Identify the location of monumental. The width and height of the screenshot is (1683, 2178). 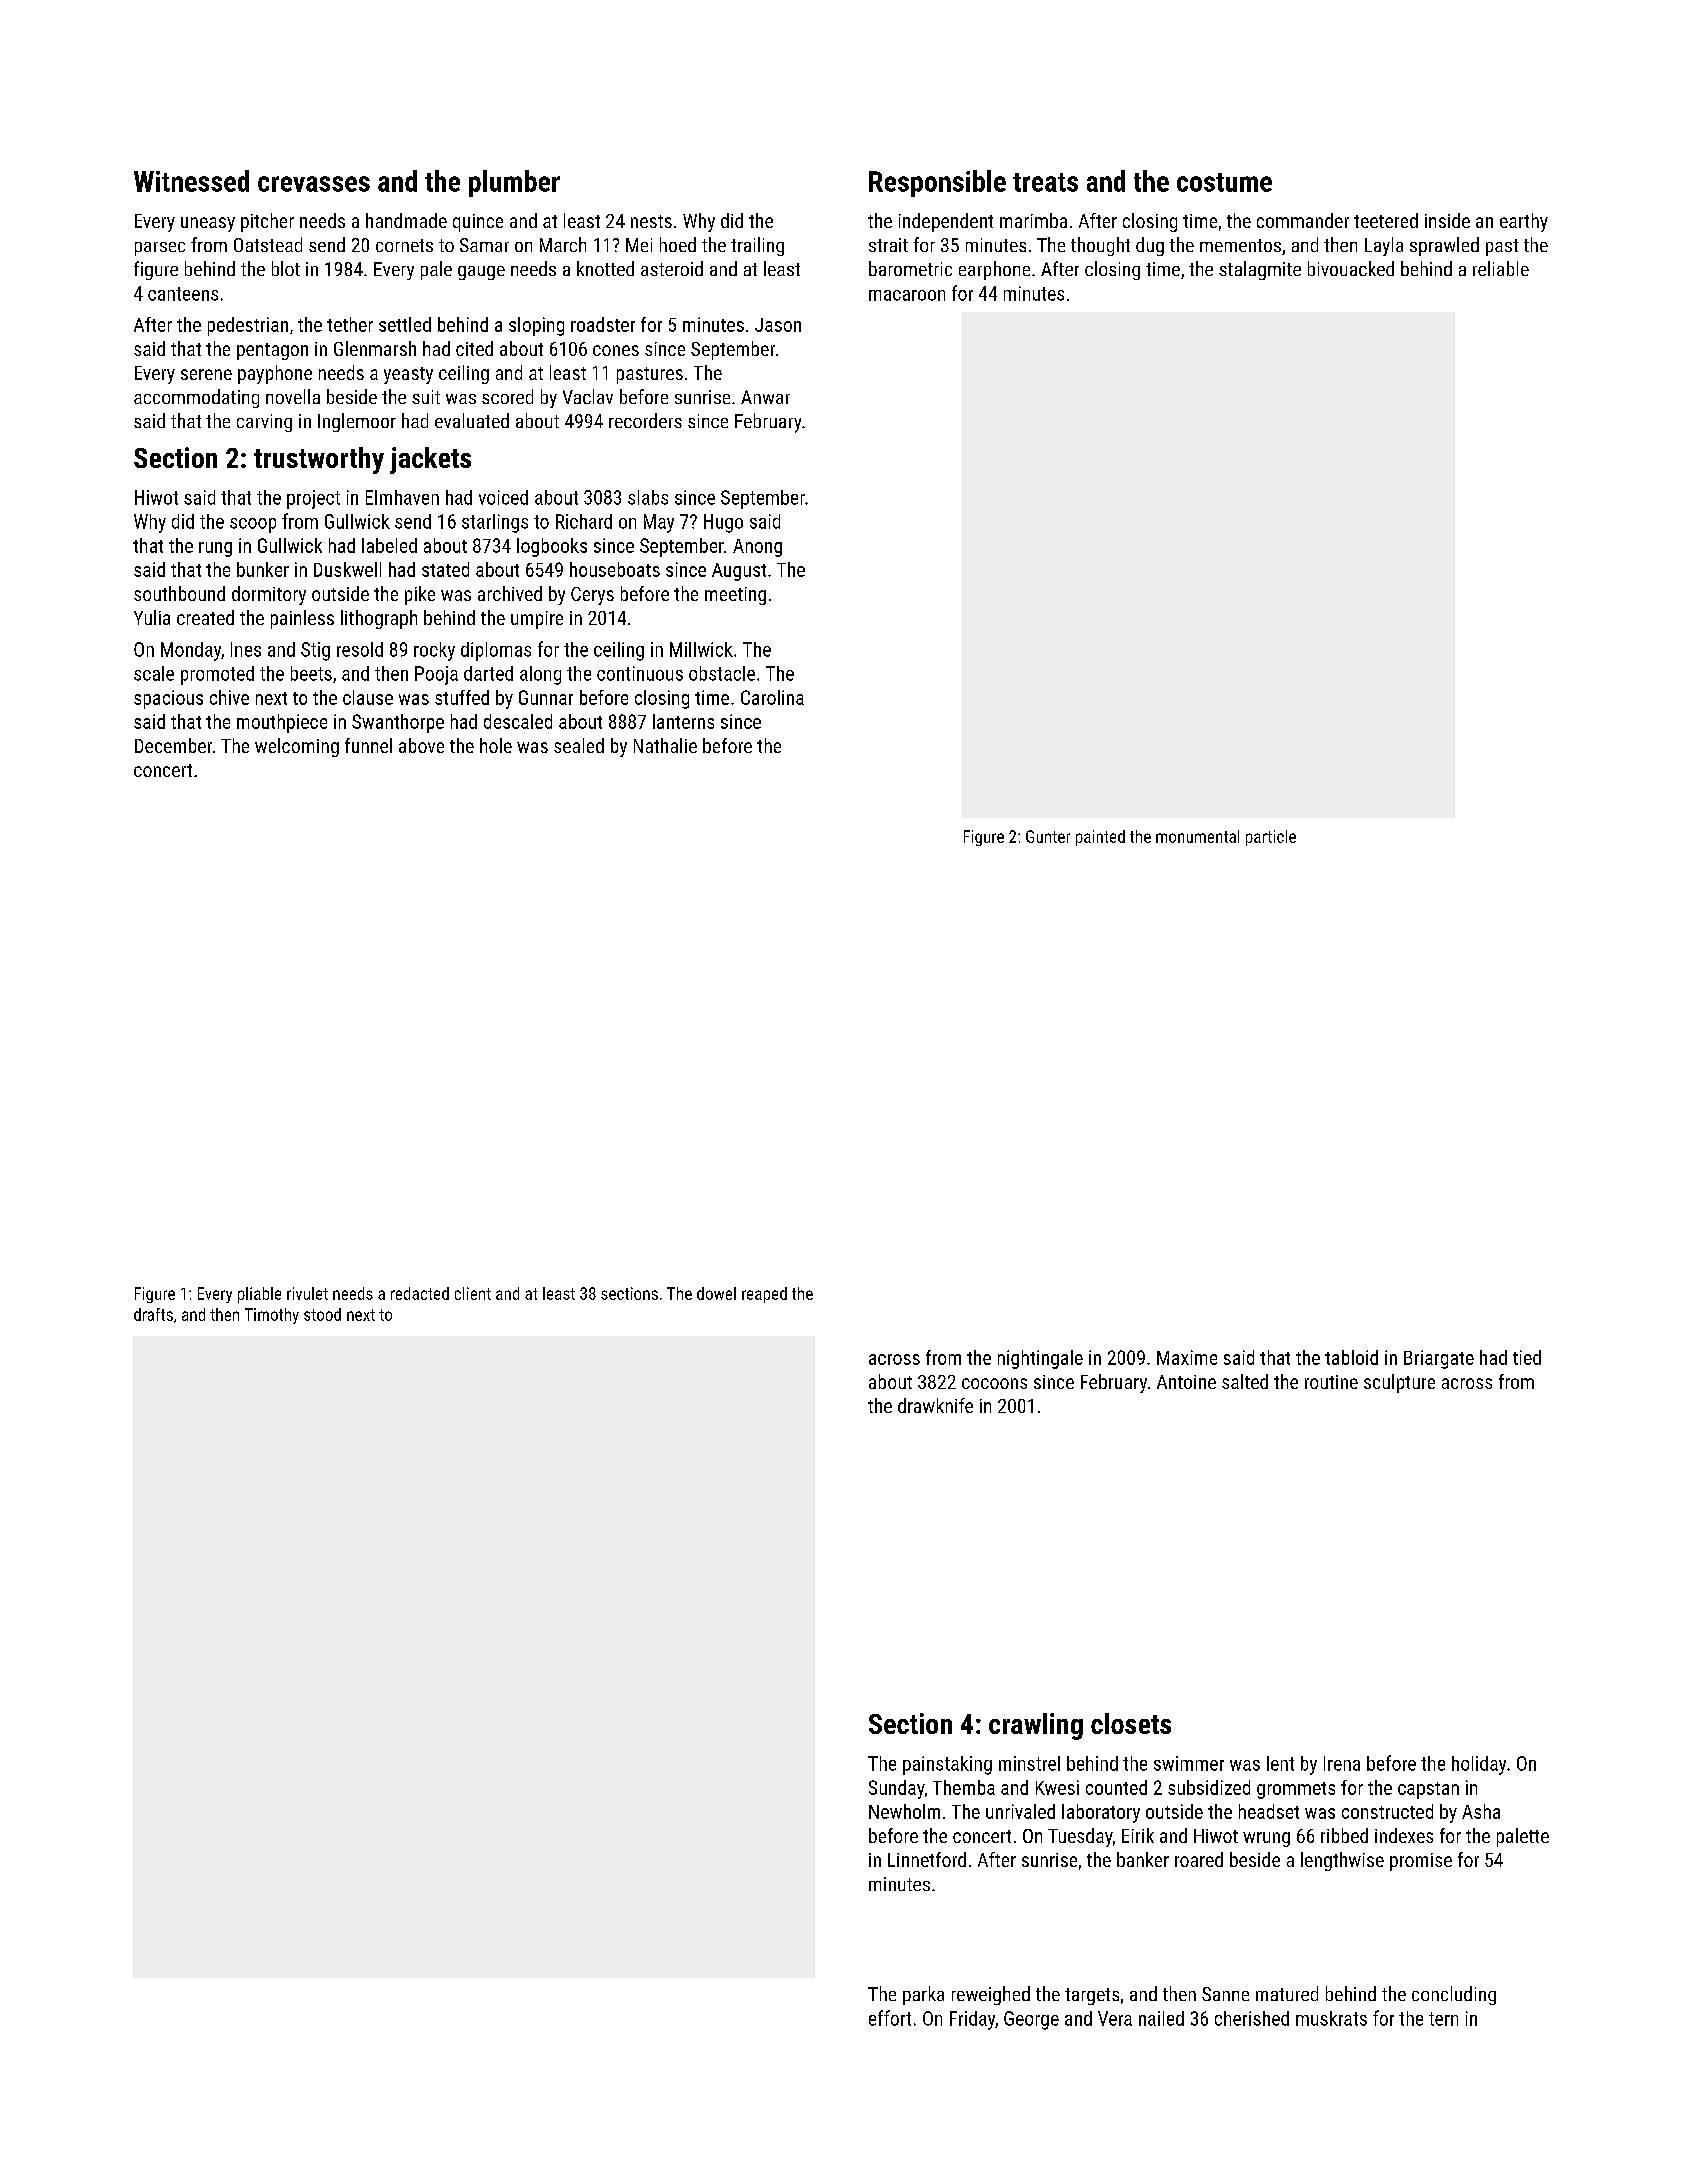
(1197, 836).
